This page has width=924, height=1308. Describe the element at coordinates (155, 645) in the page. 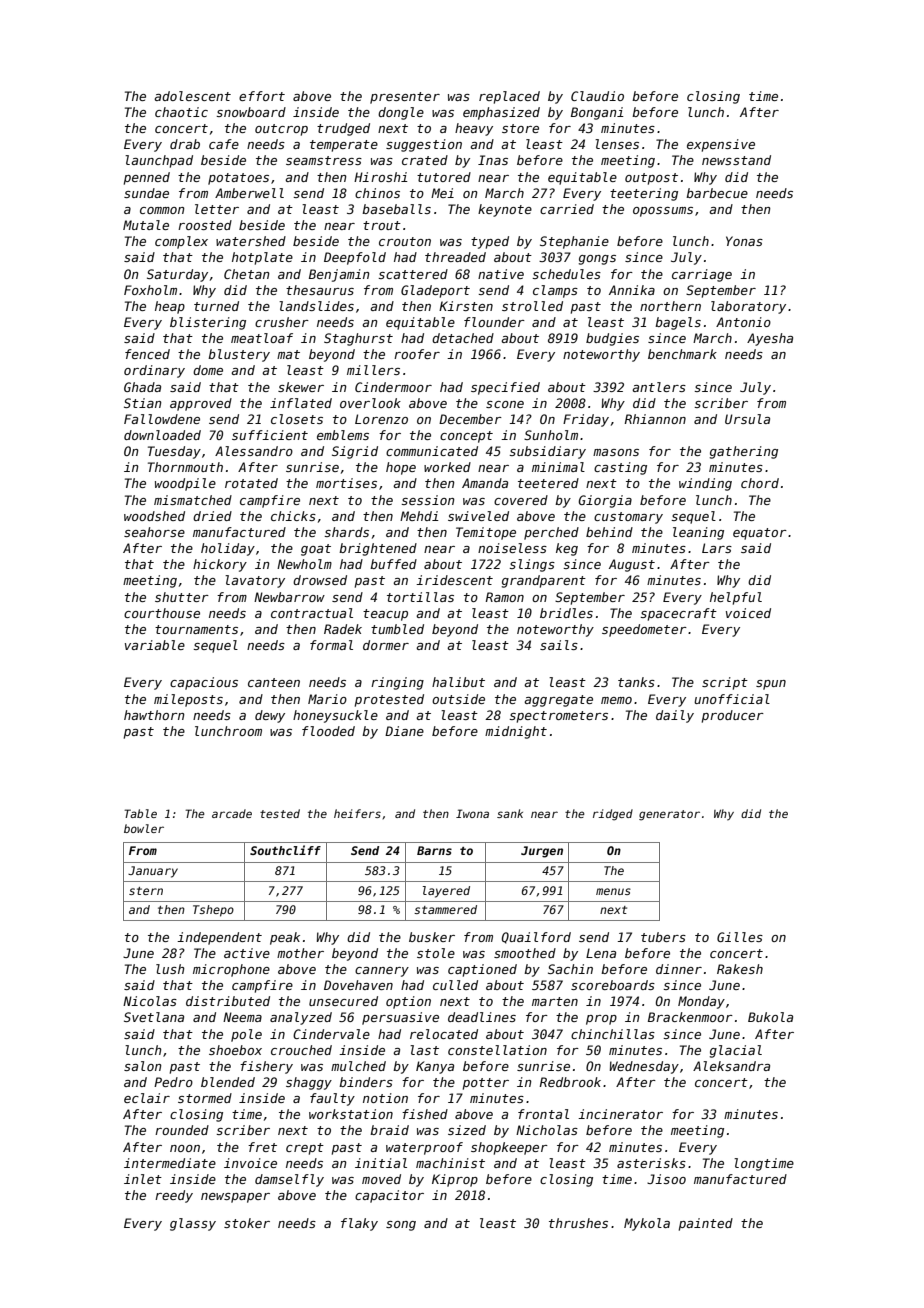

I see `variable` at that location.
